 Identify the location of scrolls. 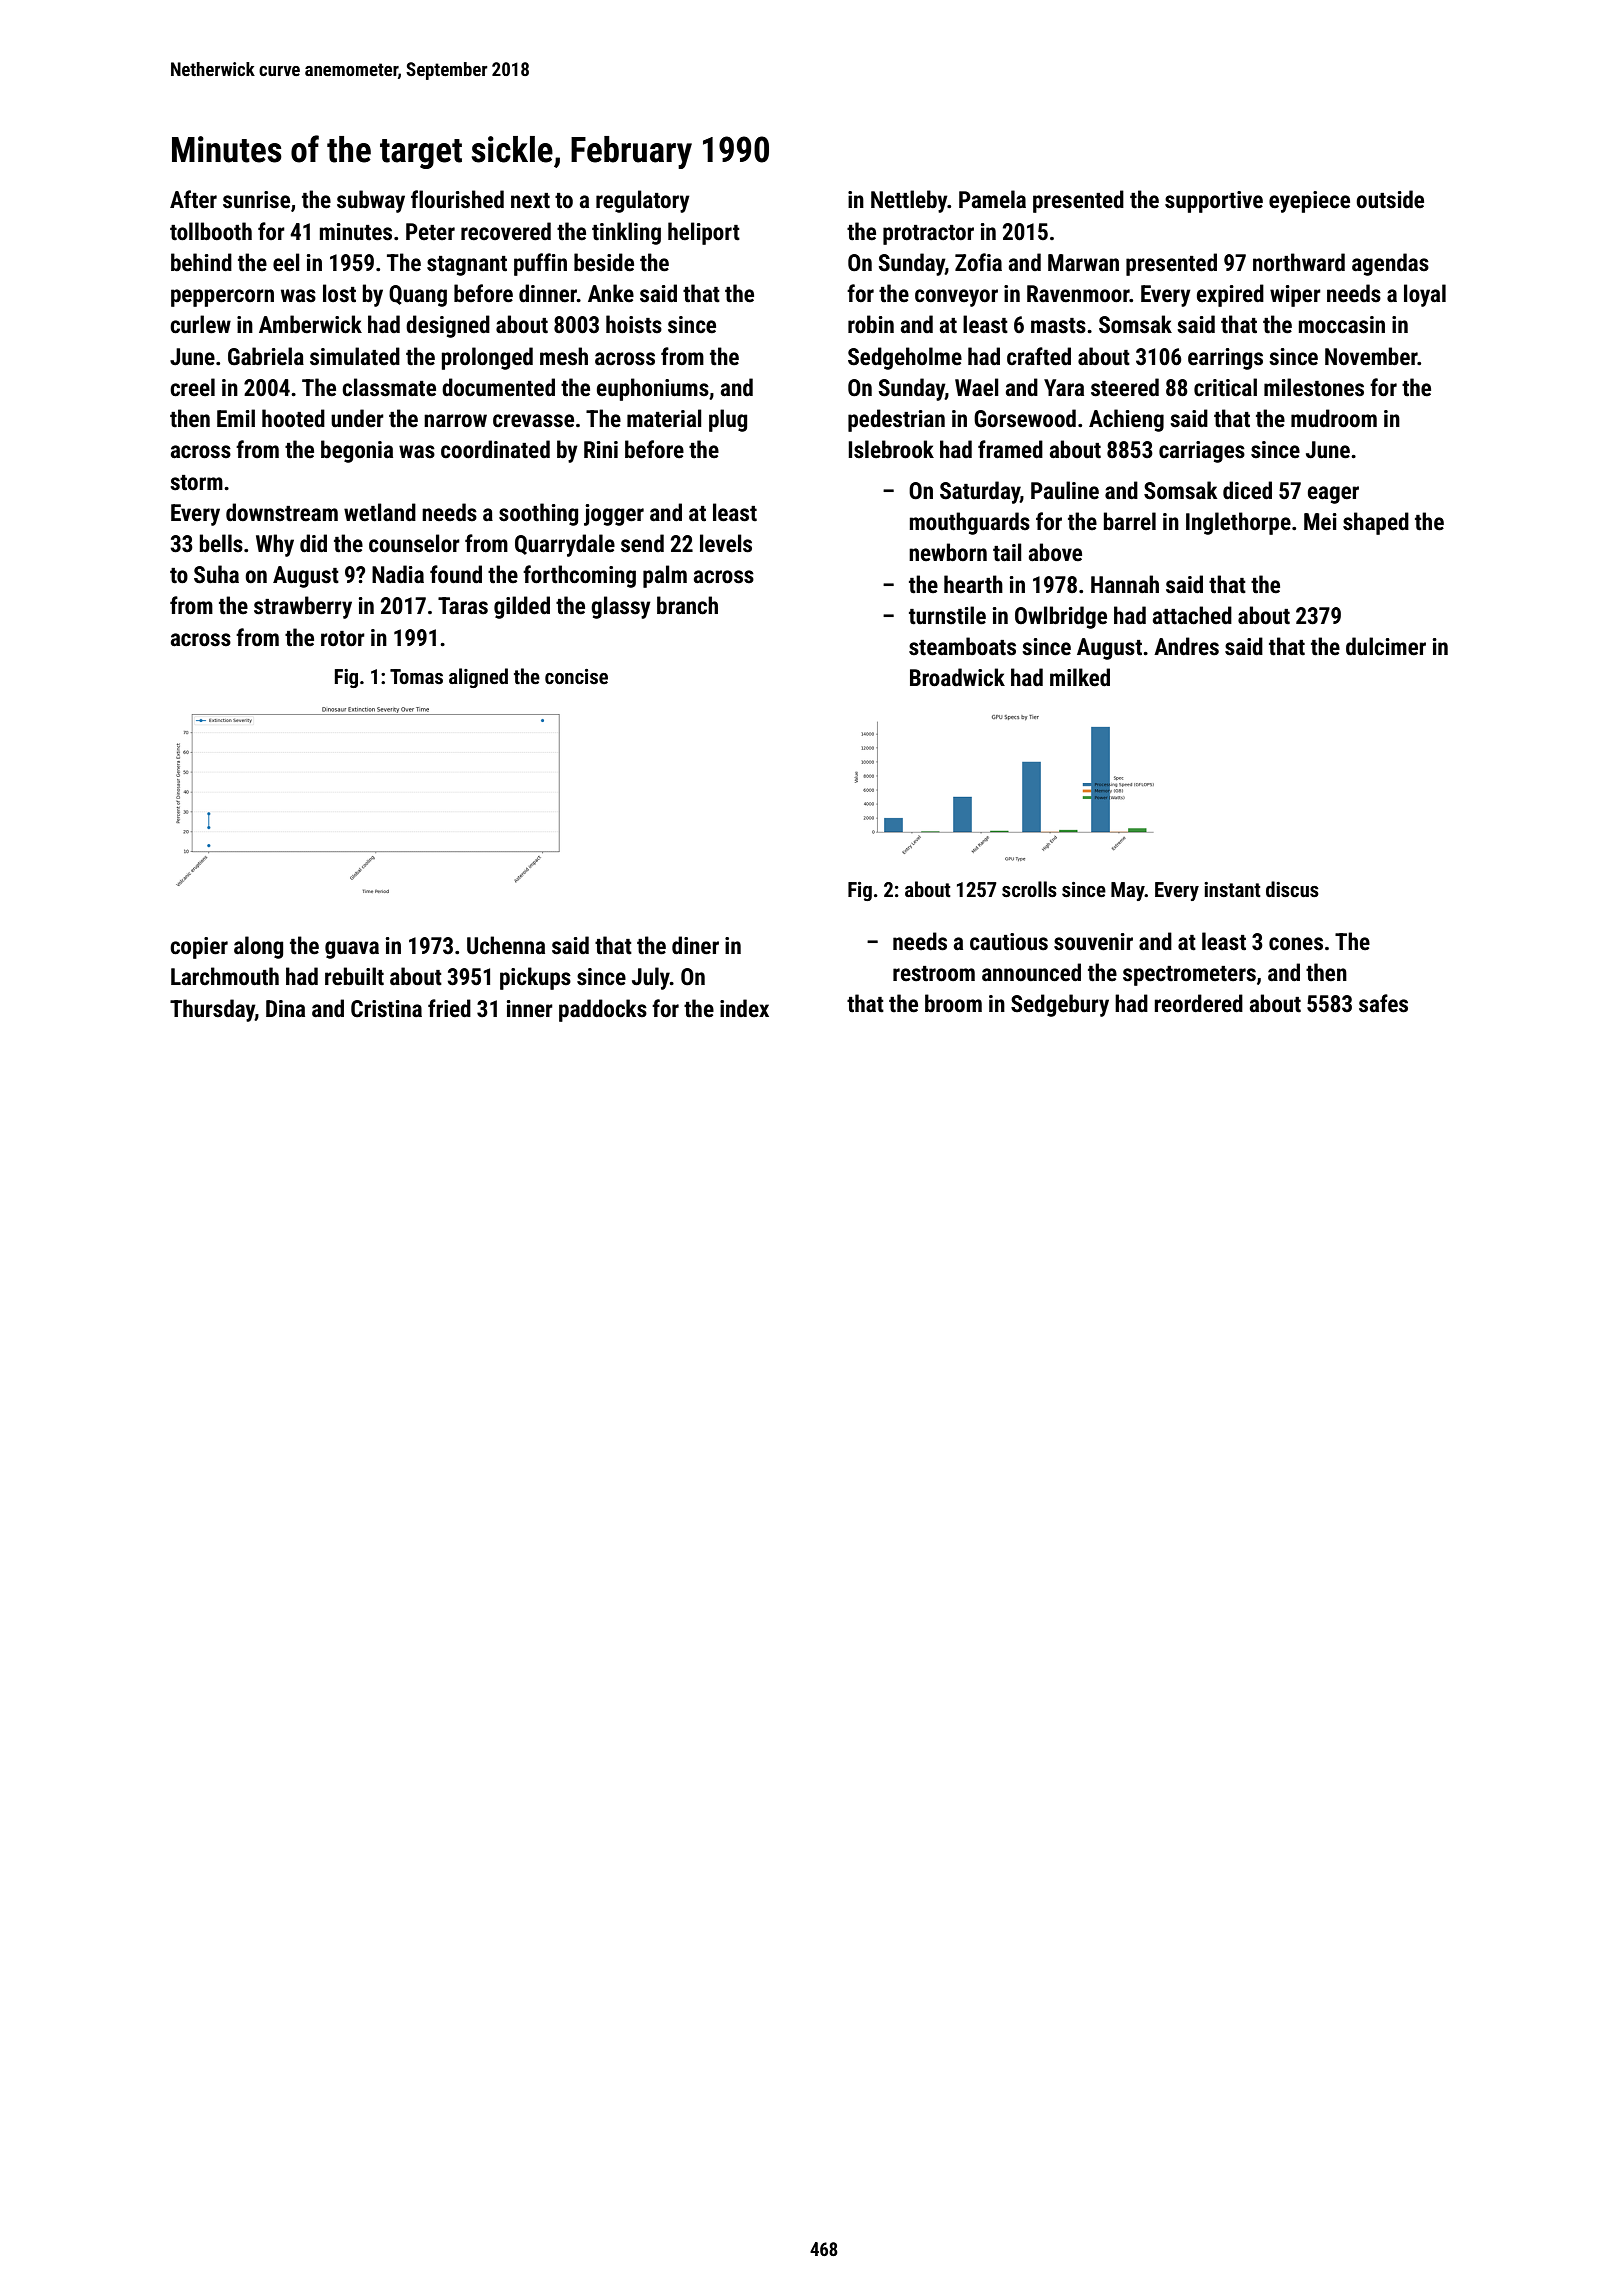
(1029, 889).
